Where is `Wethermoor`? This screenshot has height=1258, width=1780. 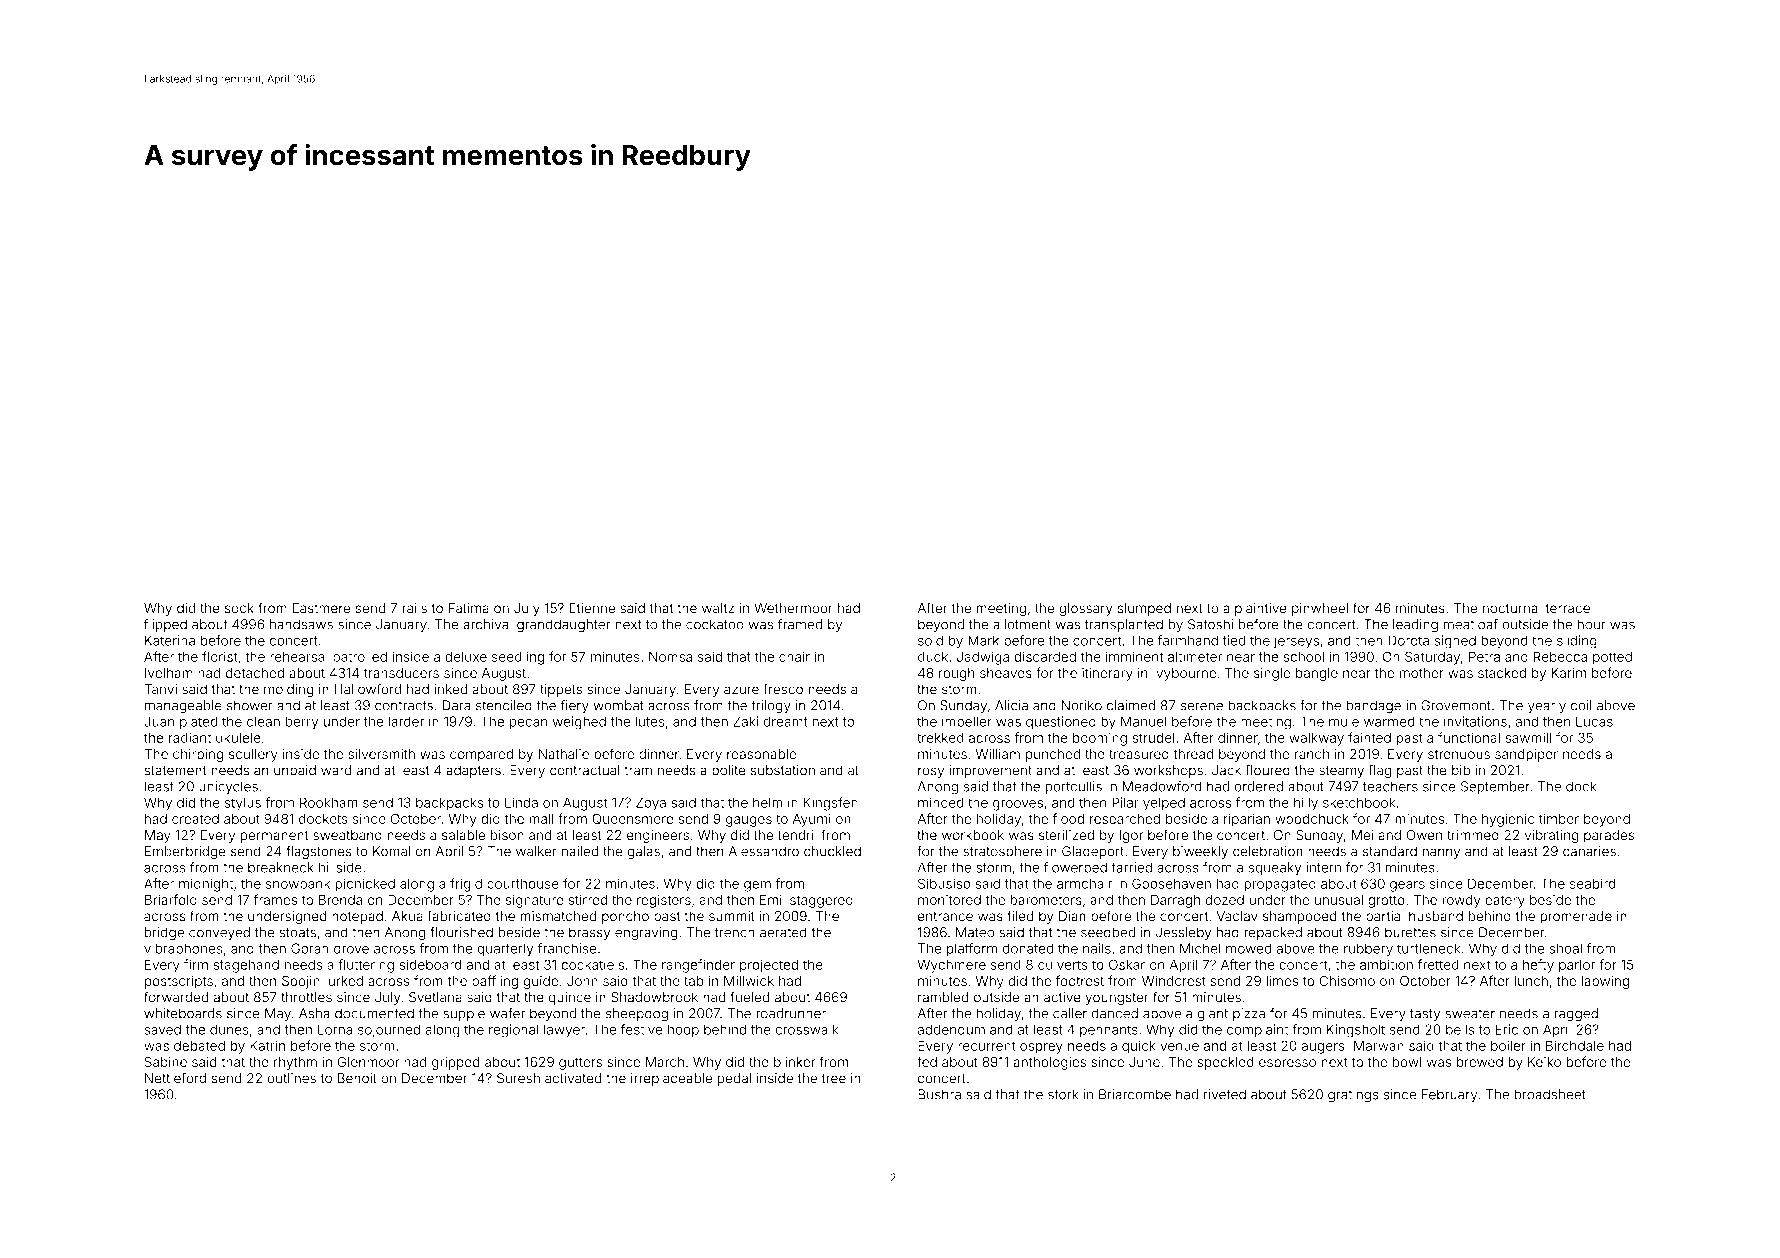
Wethermoor is located at coordinates (793, 608).
